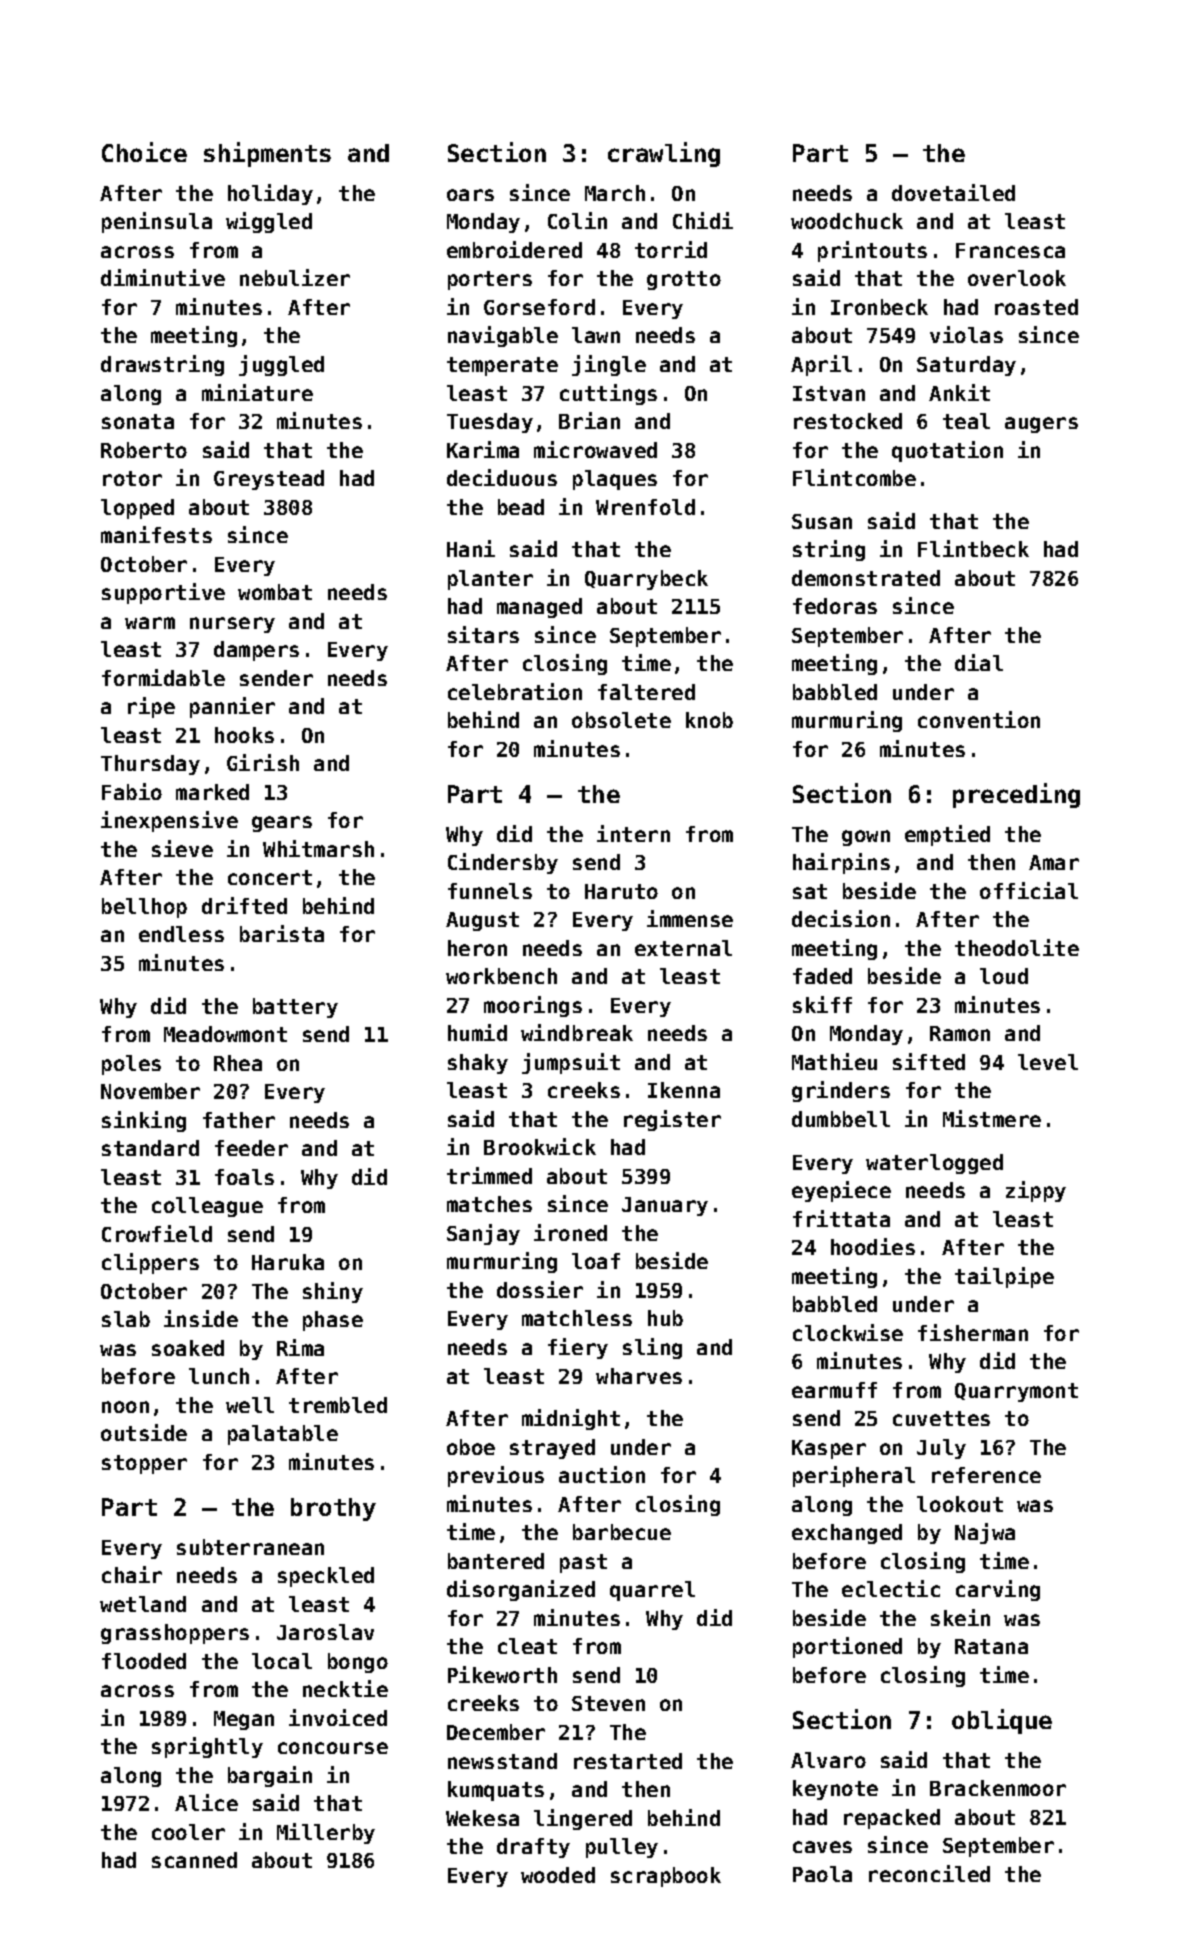 This document has height=1952, width=1185. What do you see at coordinates (490, 580) in the document?
I see `planter` at bounding box center [490, 580].
